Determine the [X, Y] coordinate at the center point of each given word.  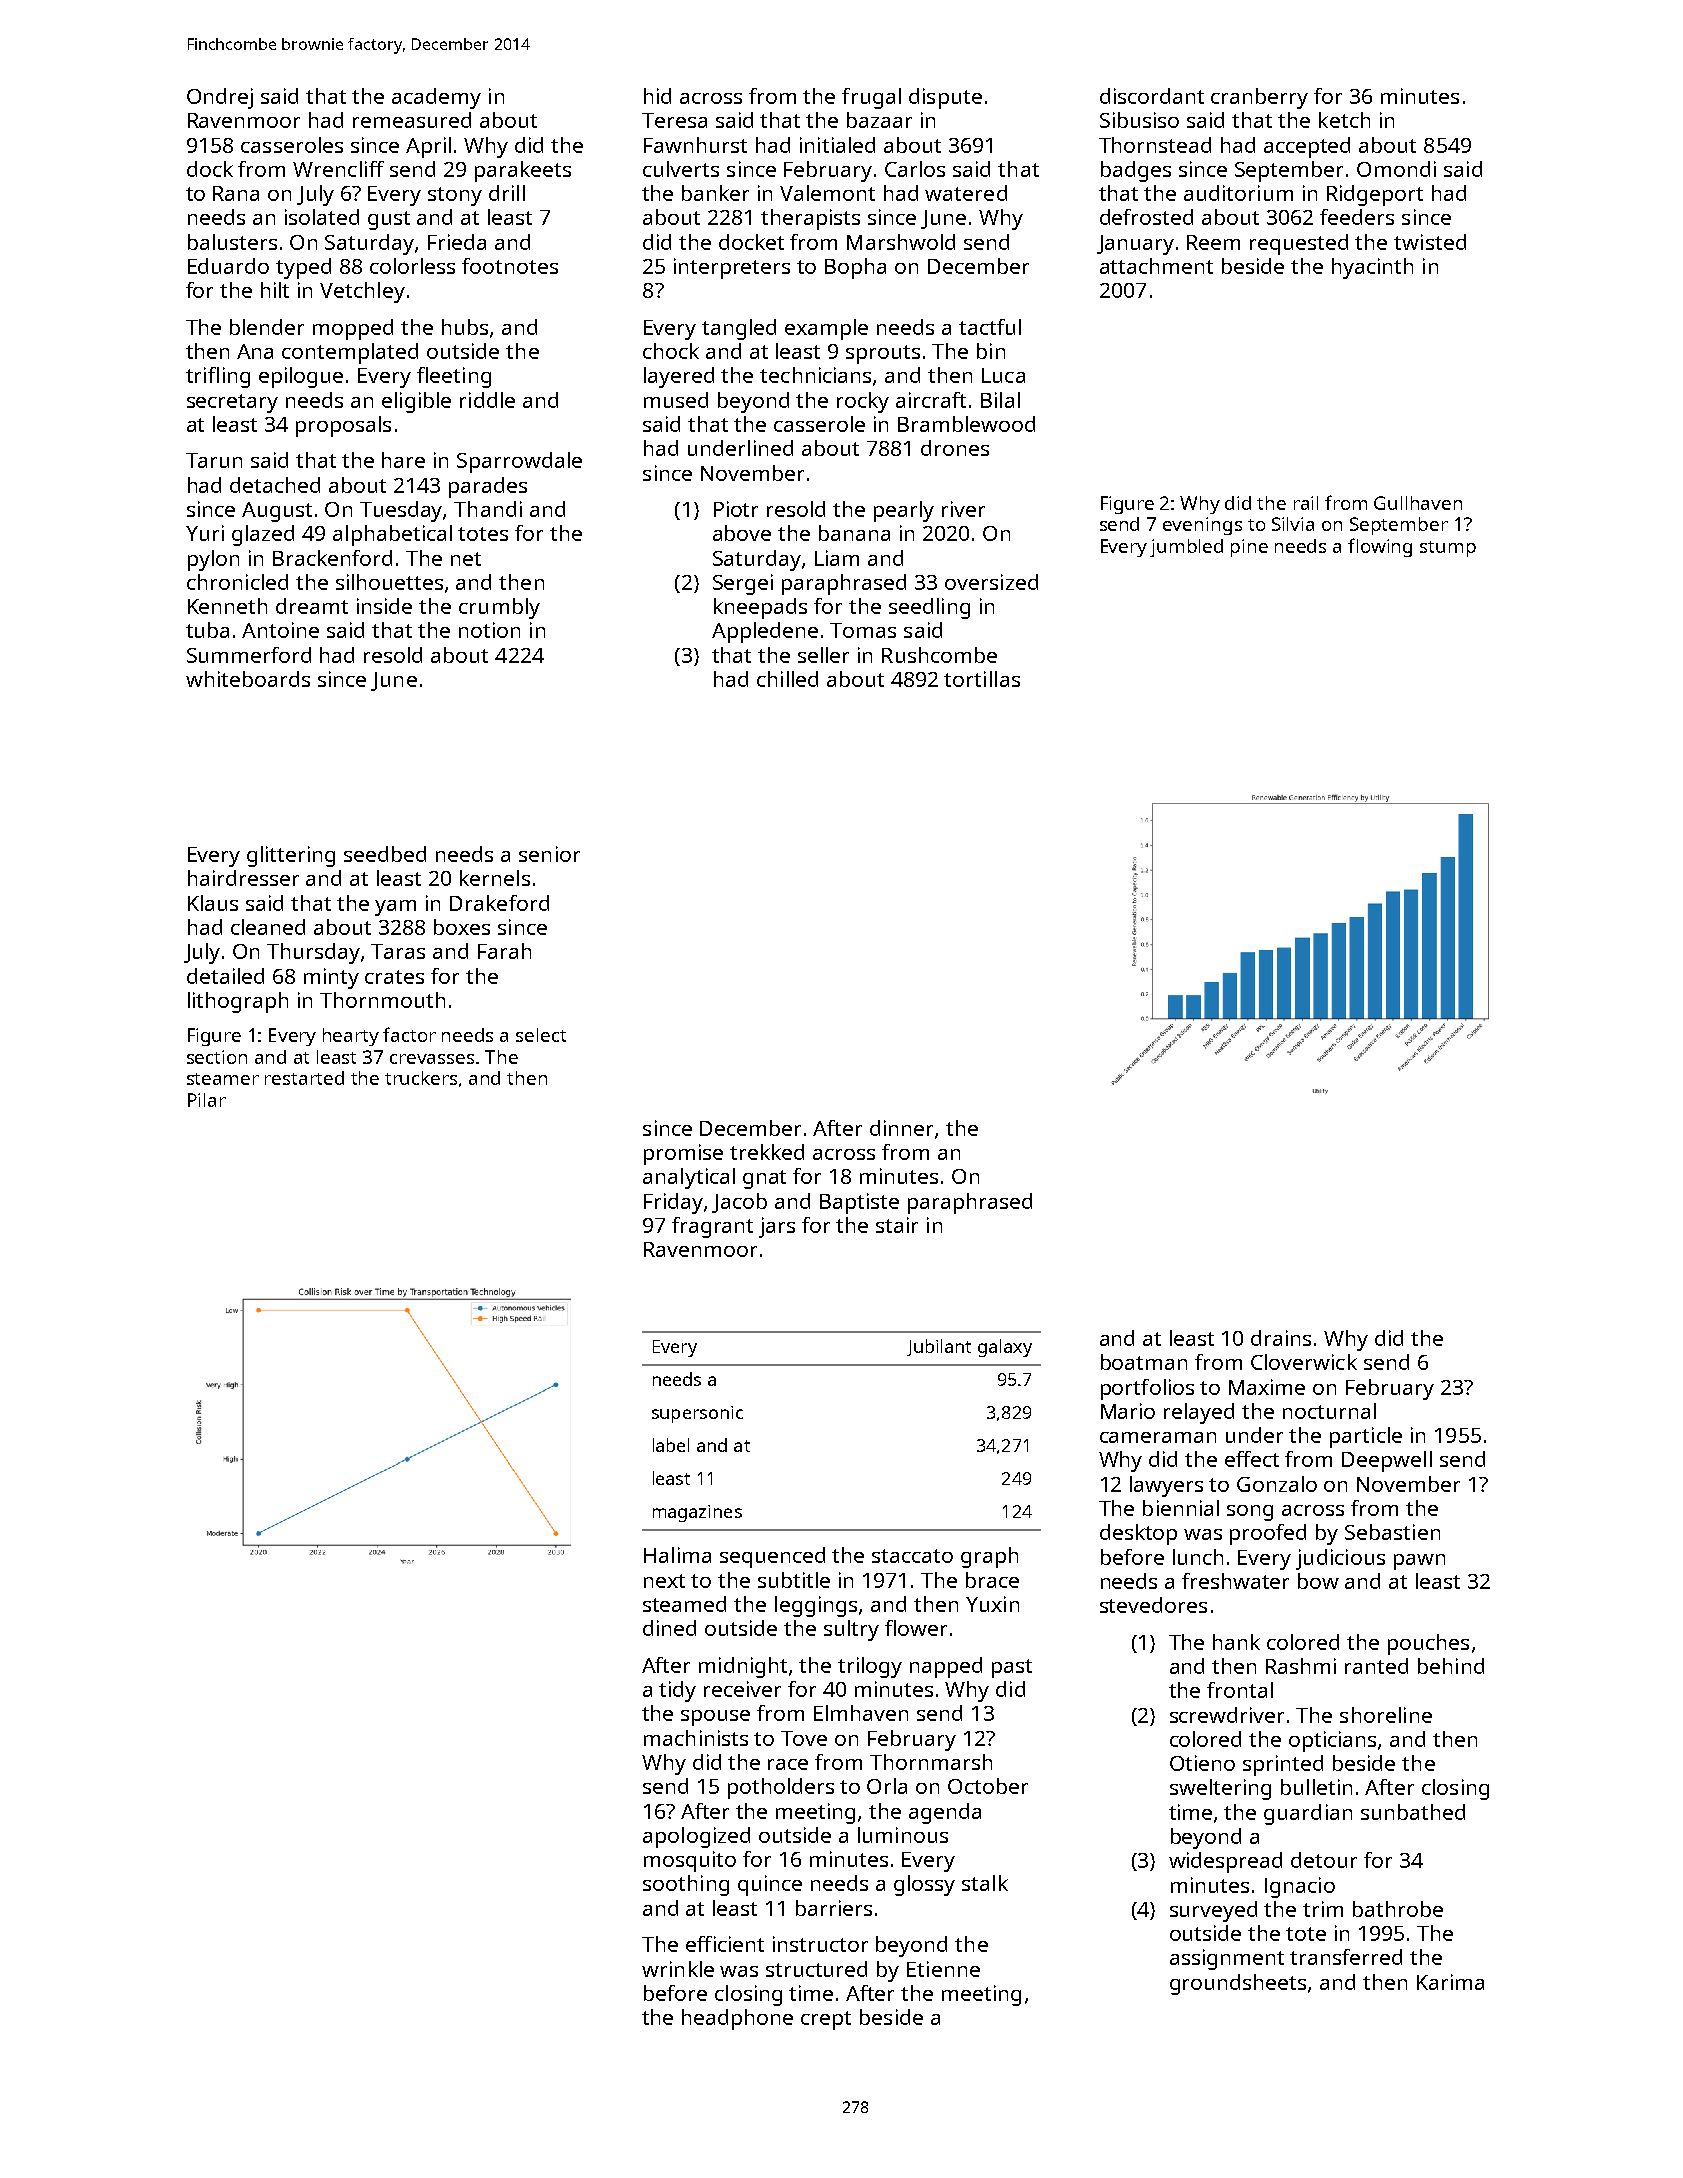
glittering [291, 856]
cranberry [1259, 98]
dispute [945, 98]
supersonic [697, 1414]
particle [1366, 1437]
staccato [912, 1556]
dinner [901, 1128]
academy [436, 98]
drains [1281, 1338]
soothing [686, 1885]
